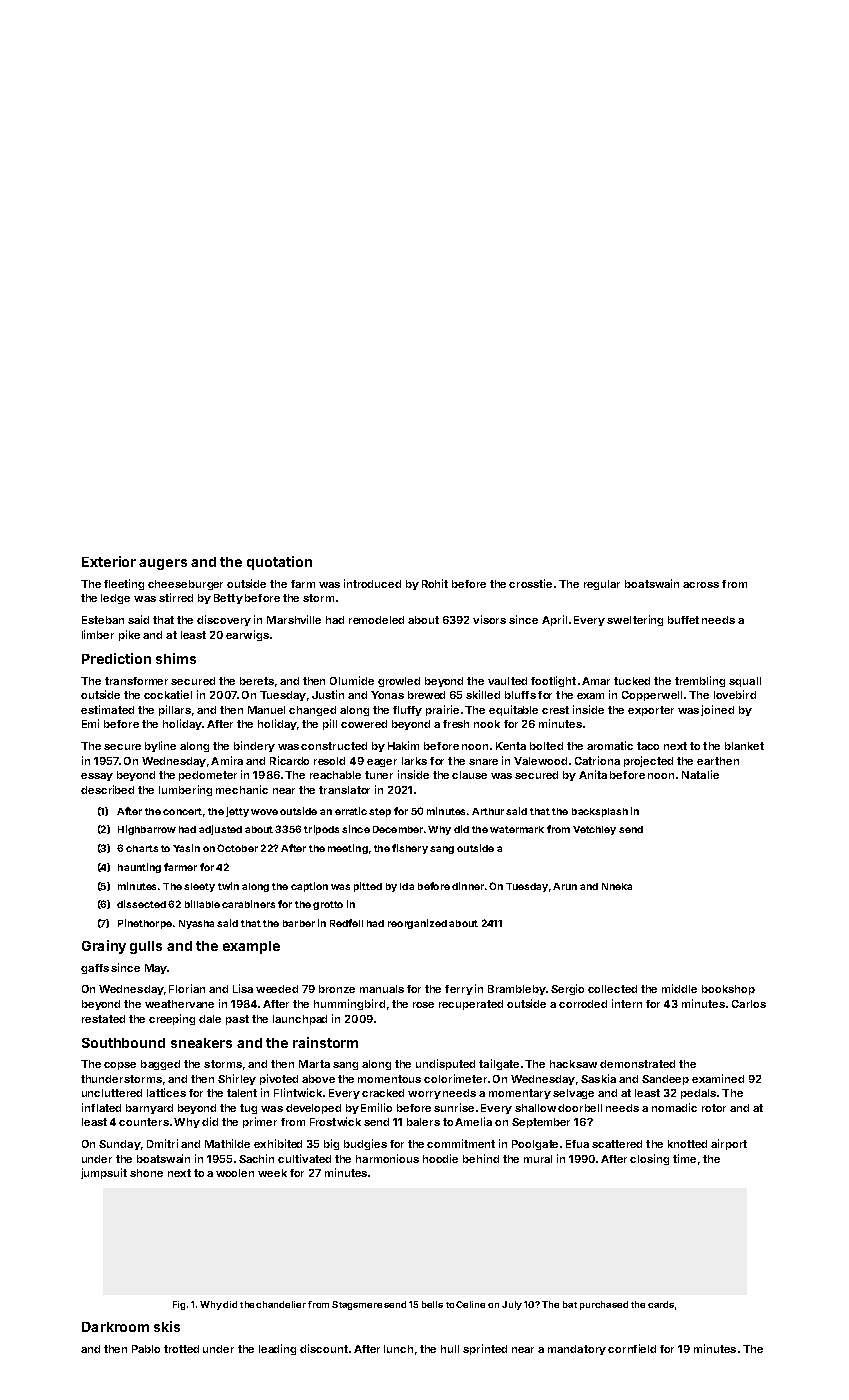  What do you see at coordinates (337, 989) in the image?
I see `bronze` at bounding box center [337, 989].
